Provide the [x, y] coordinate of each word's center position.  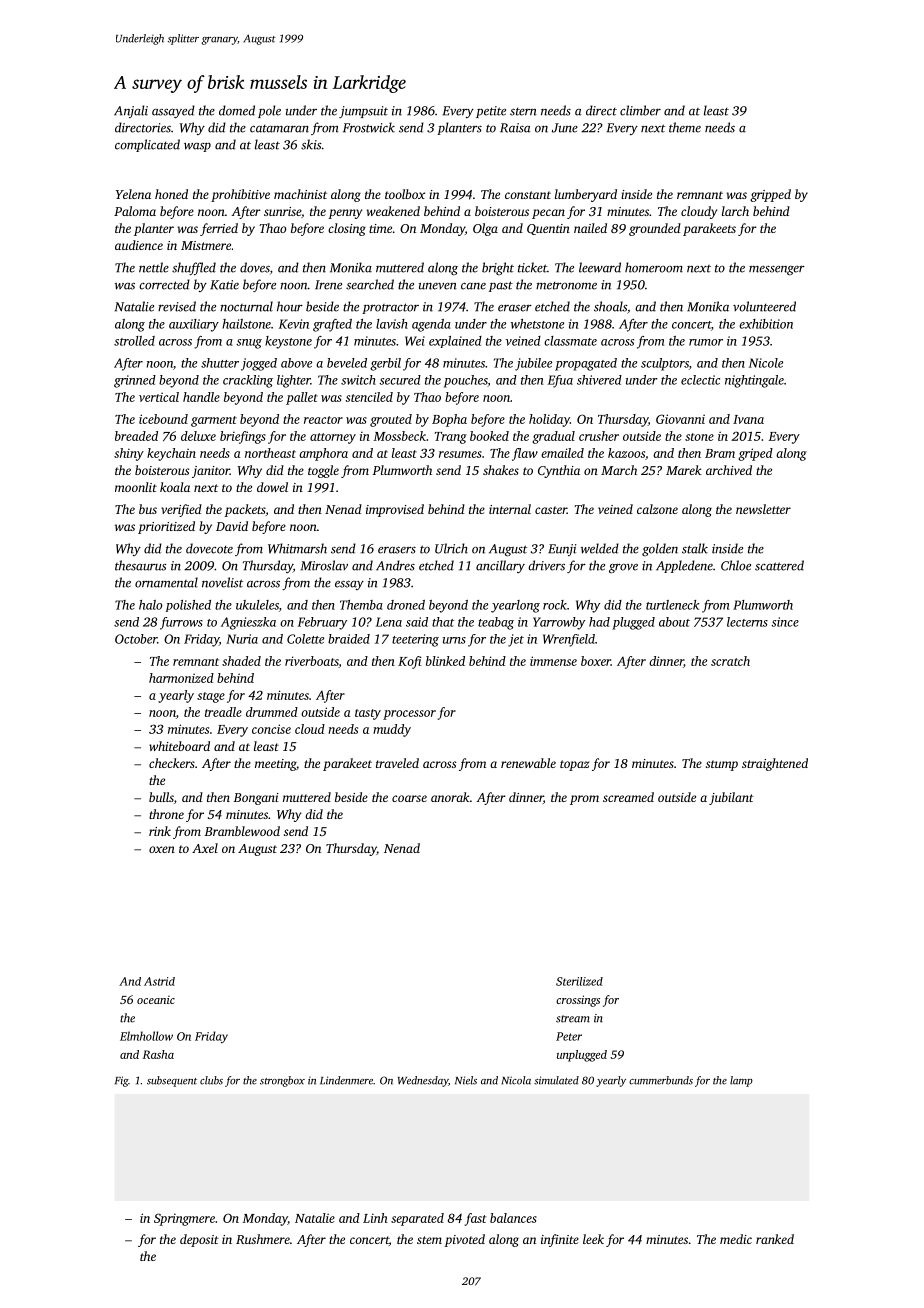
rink [160, 831]
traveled [397, 763]
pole [269, 111]
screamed [628, 797]
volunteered [764, 306]
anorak [450, 797]
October [136, 639]
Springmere [184, 1219]
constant [528, 195]
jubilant [731, 798]
